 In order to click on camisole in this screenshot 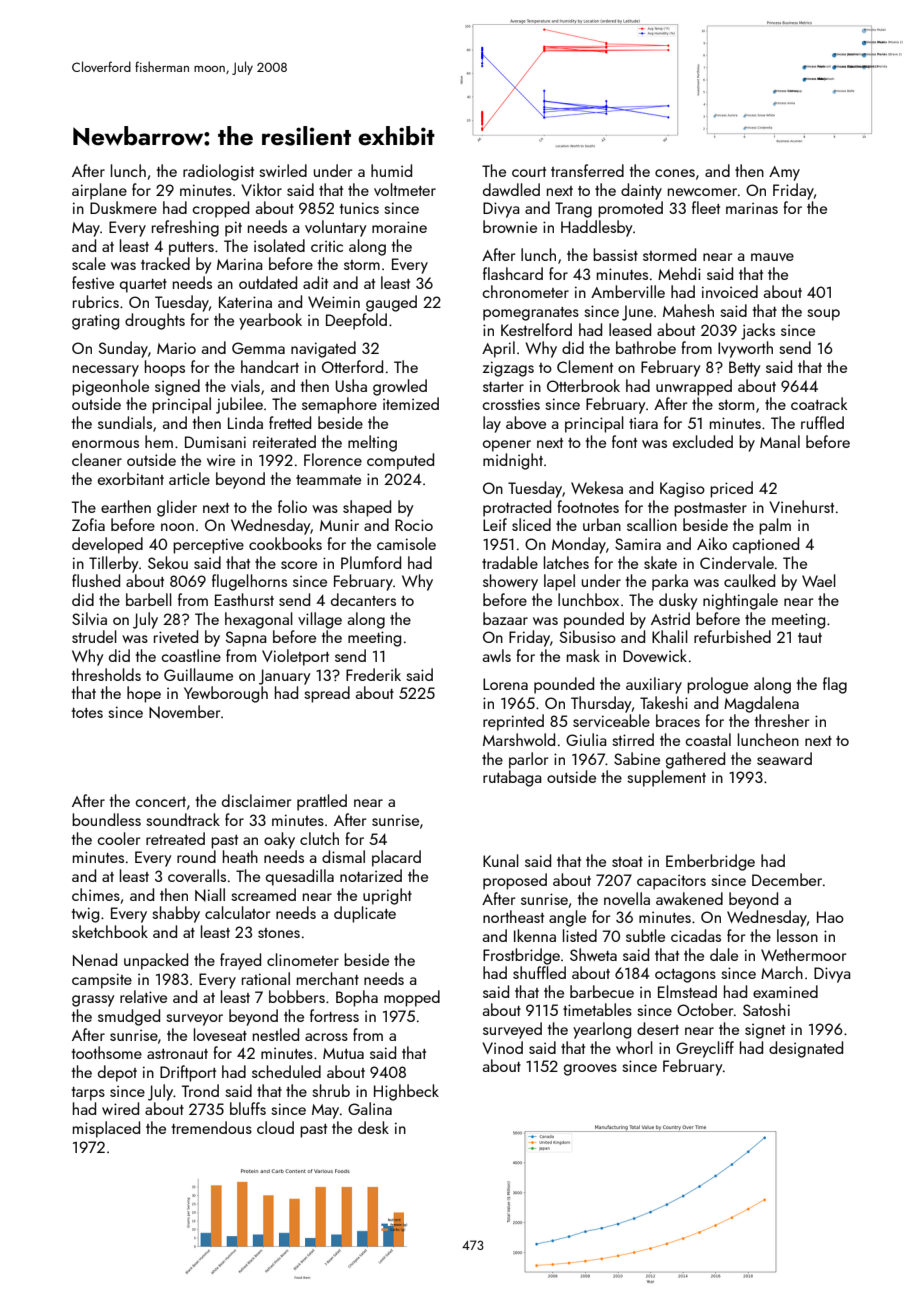, I will do `click(406, 543)`.
